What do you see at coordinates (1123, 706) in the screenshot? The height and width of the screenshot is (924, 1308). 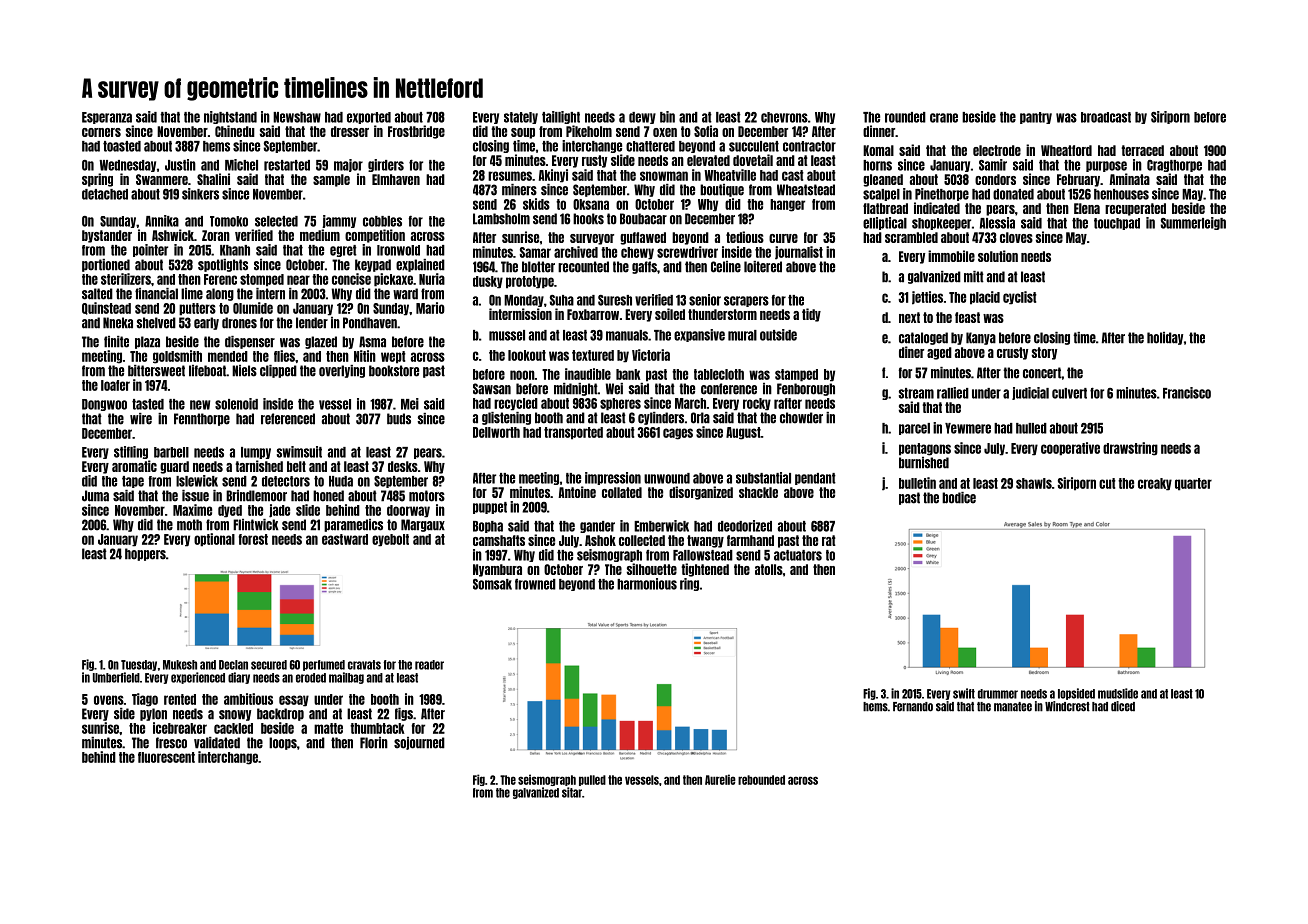 I see `diced` at bounding box center [1123, 706].
